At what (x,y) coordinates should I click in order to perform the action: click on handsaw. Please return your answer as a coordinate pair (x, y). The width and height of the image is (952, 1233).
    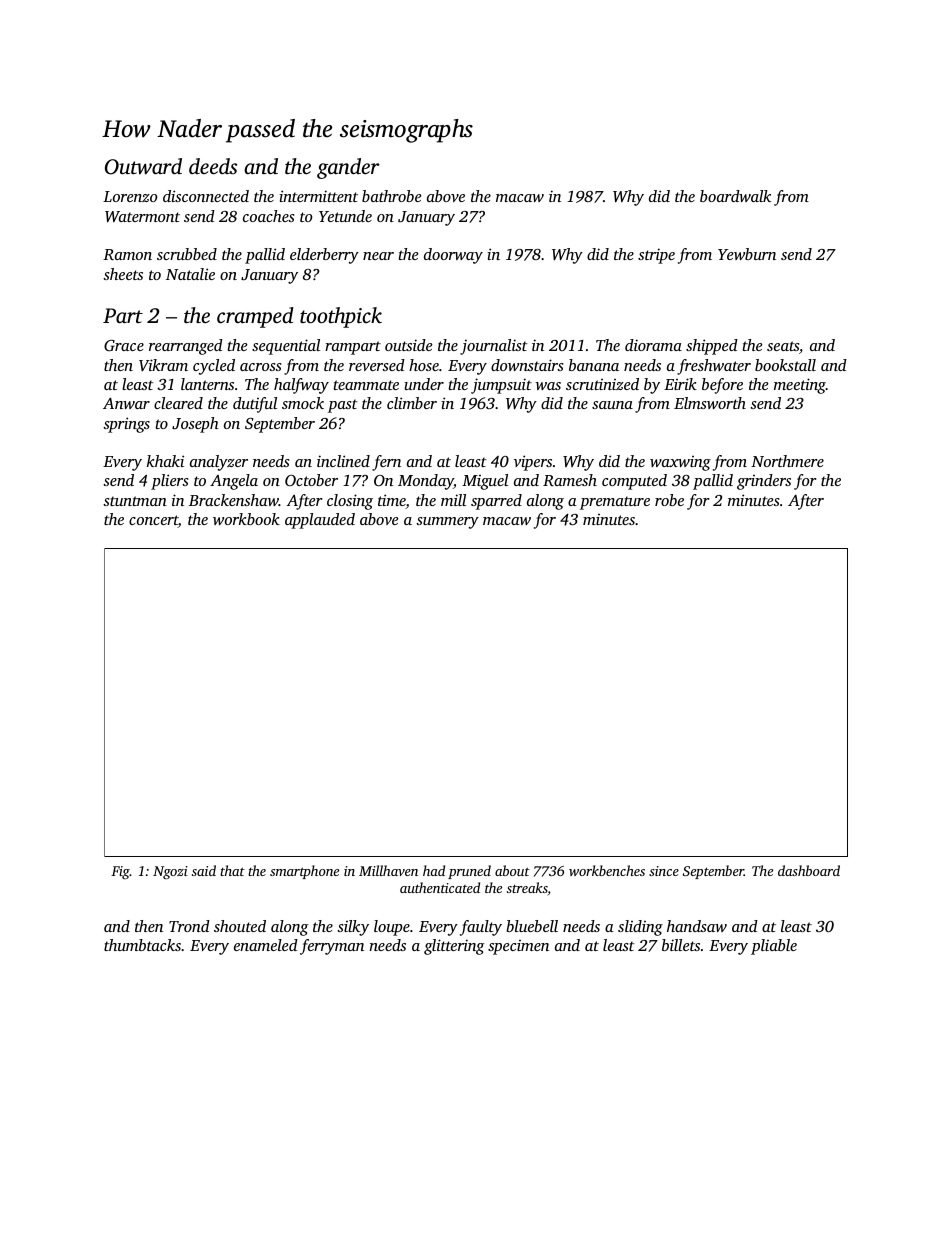
    Looking at the image, I should click on (697, 926).
